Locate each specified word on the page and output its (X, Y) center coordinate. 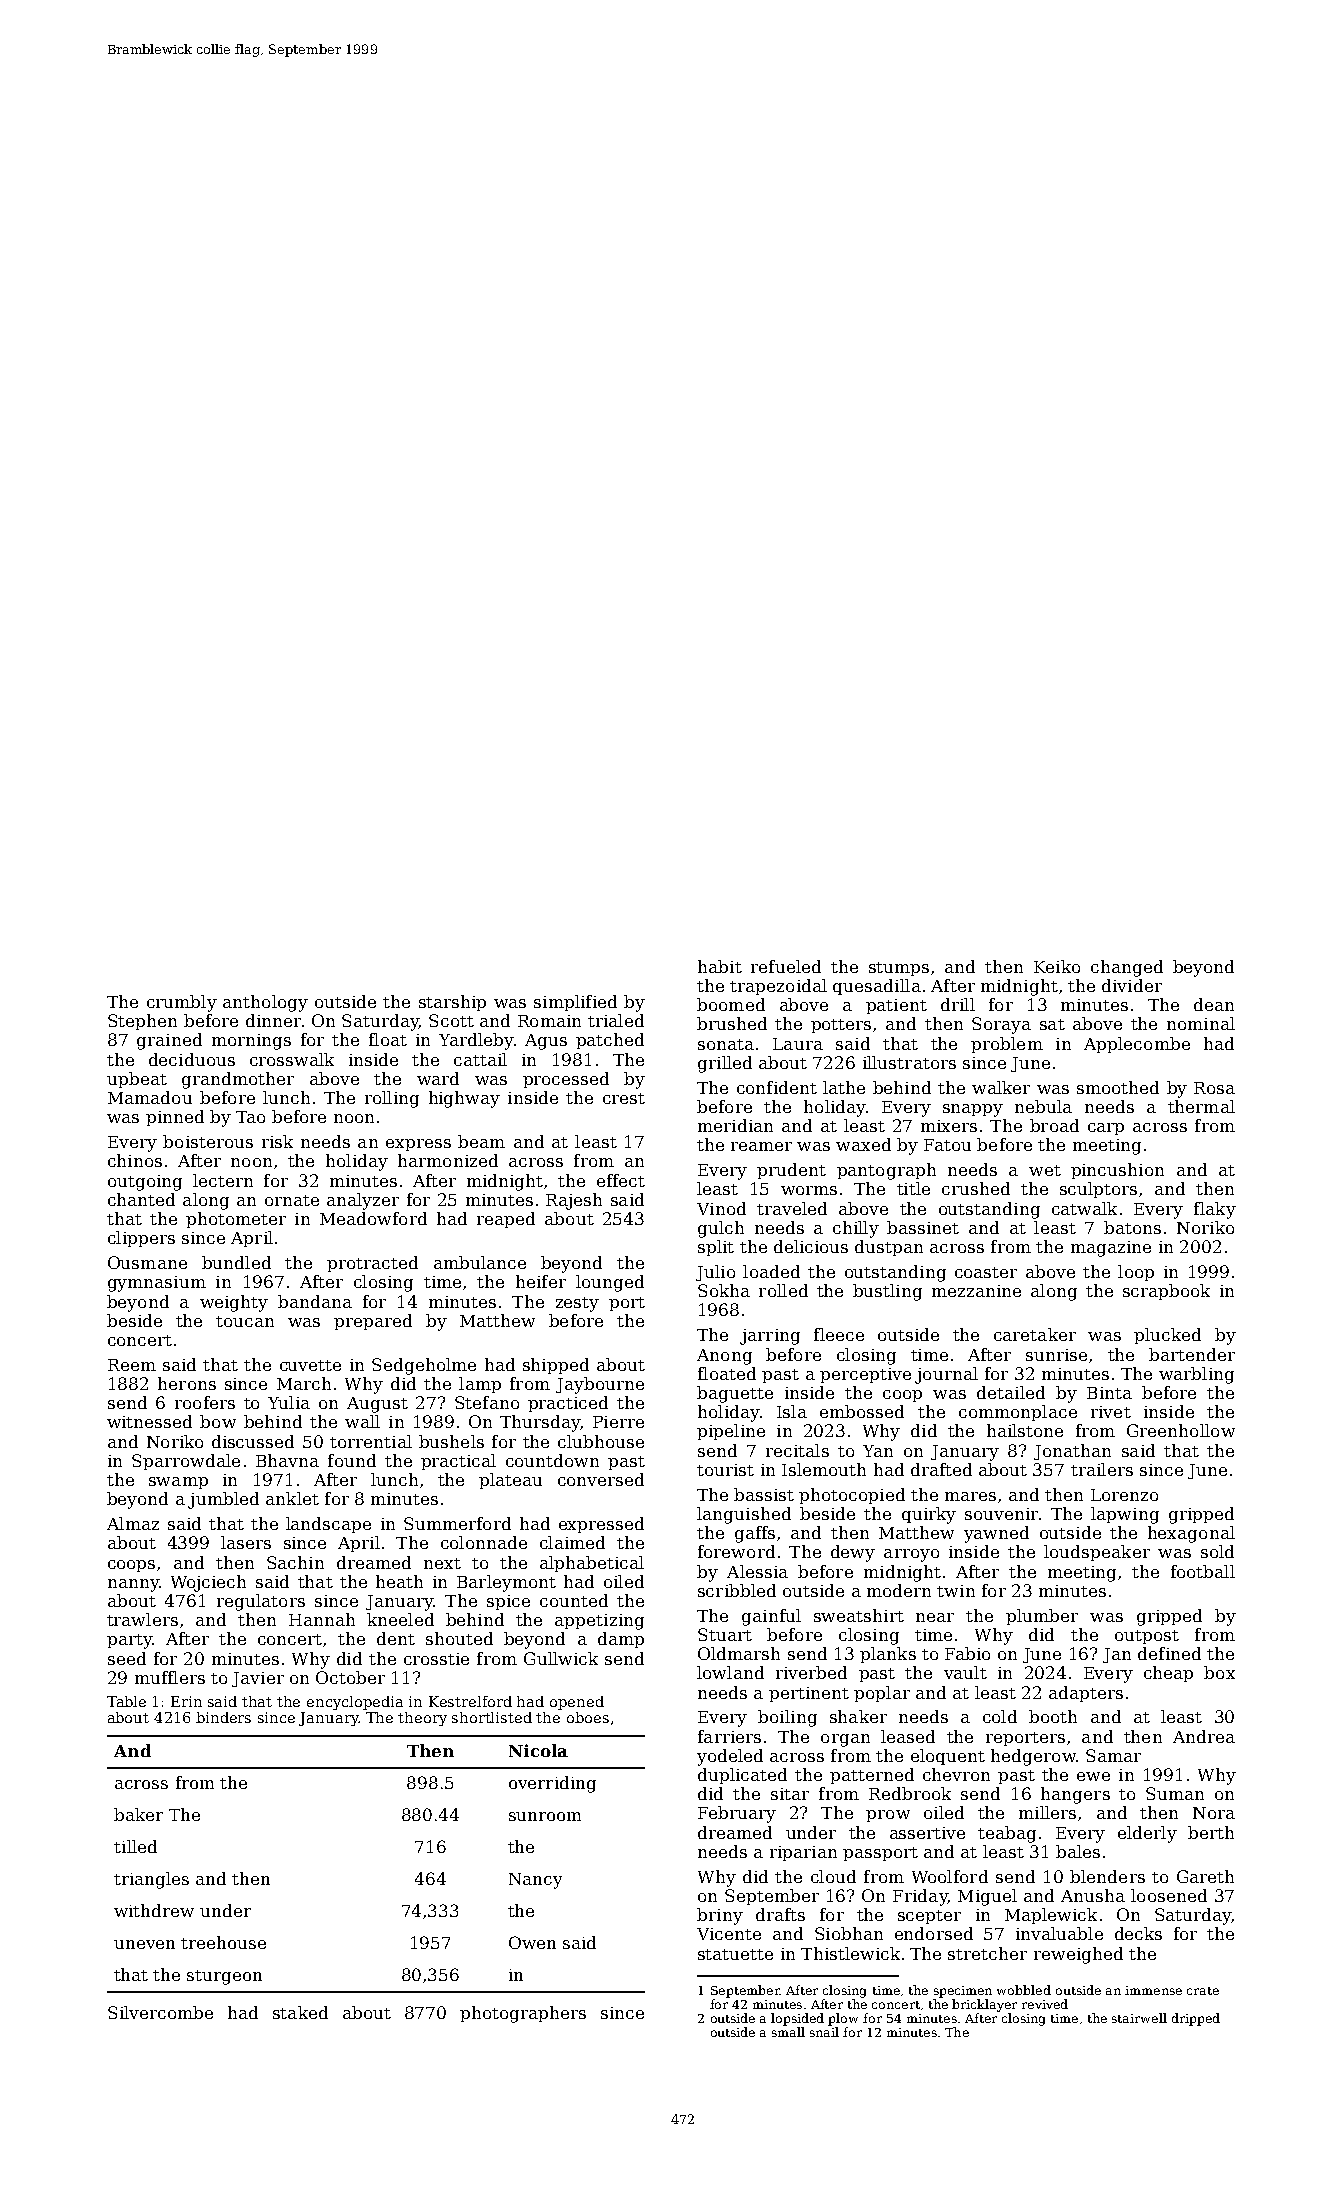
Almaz (133, 1523)
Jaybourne (600, 1385)
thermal (1201, 1106)
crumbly (182, 1003)
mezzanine (976, 1291)
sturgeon (224, 1977)
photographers (523, 2014)
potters (841, 1026)
